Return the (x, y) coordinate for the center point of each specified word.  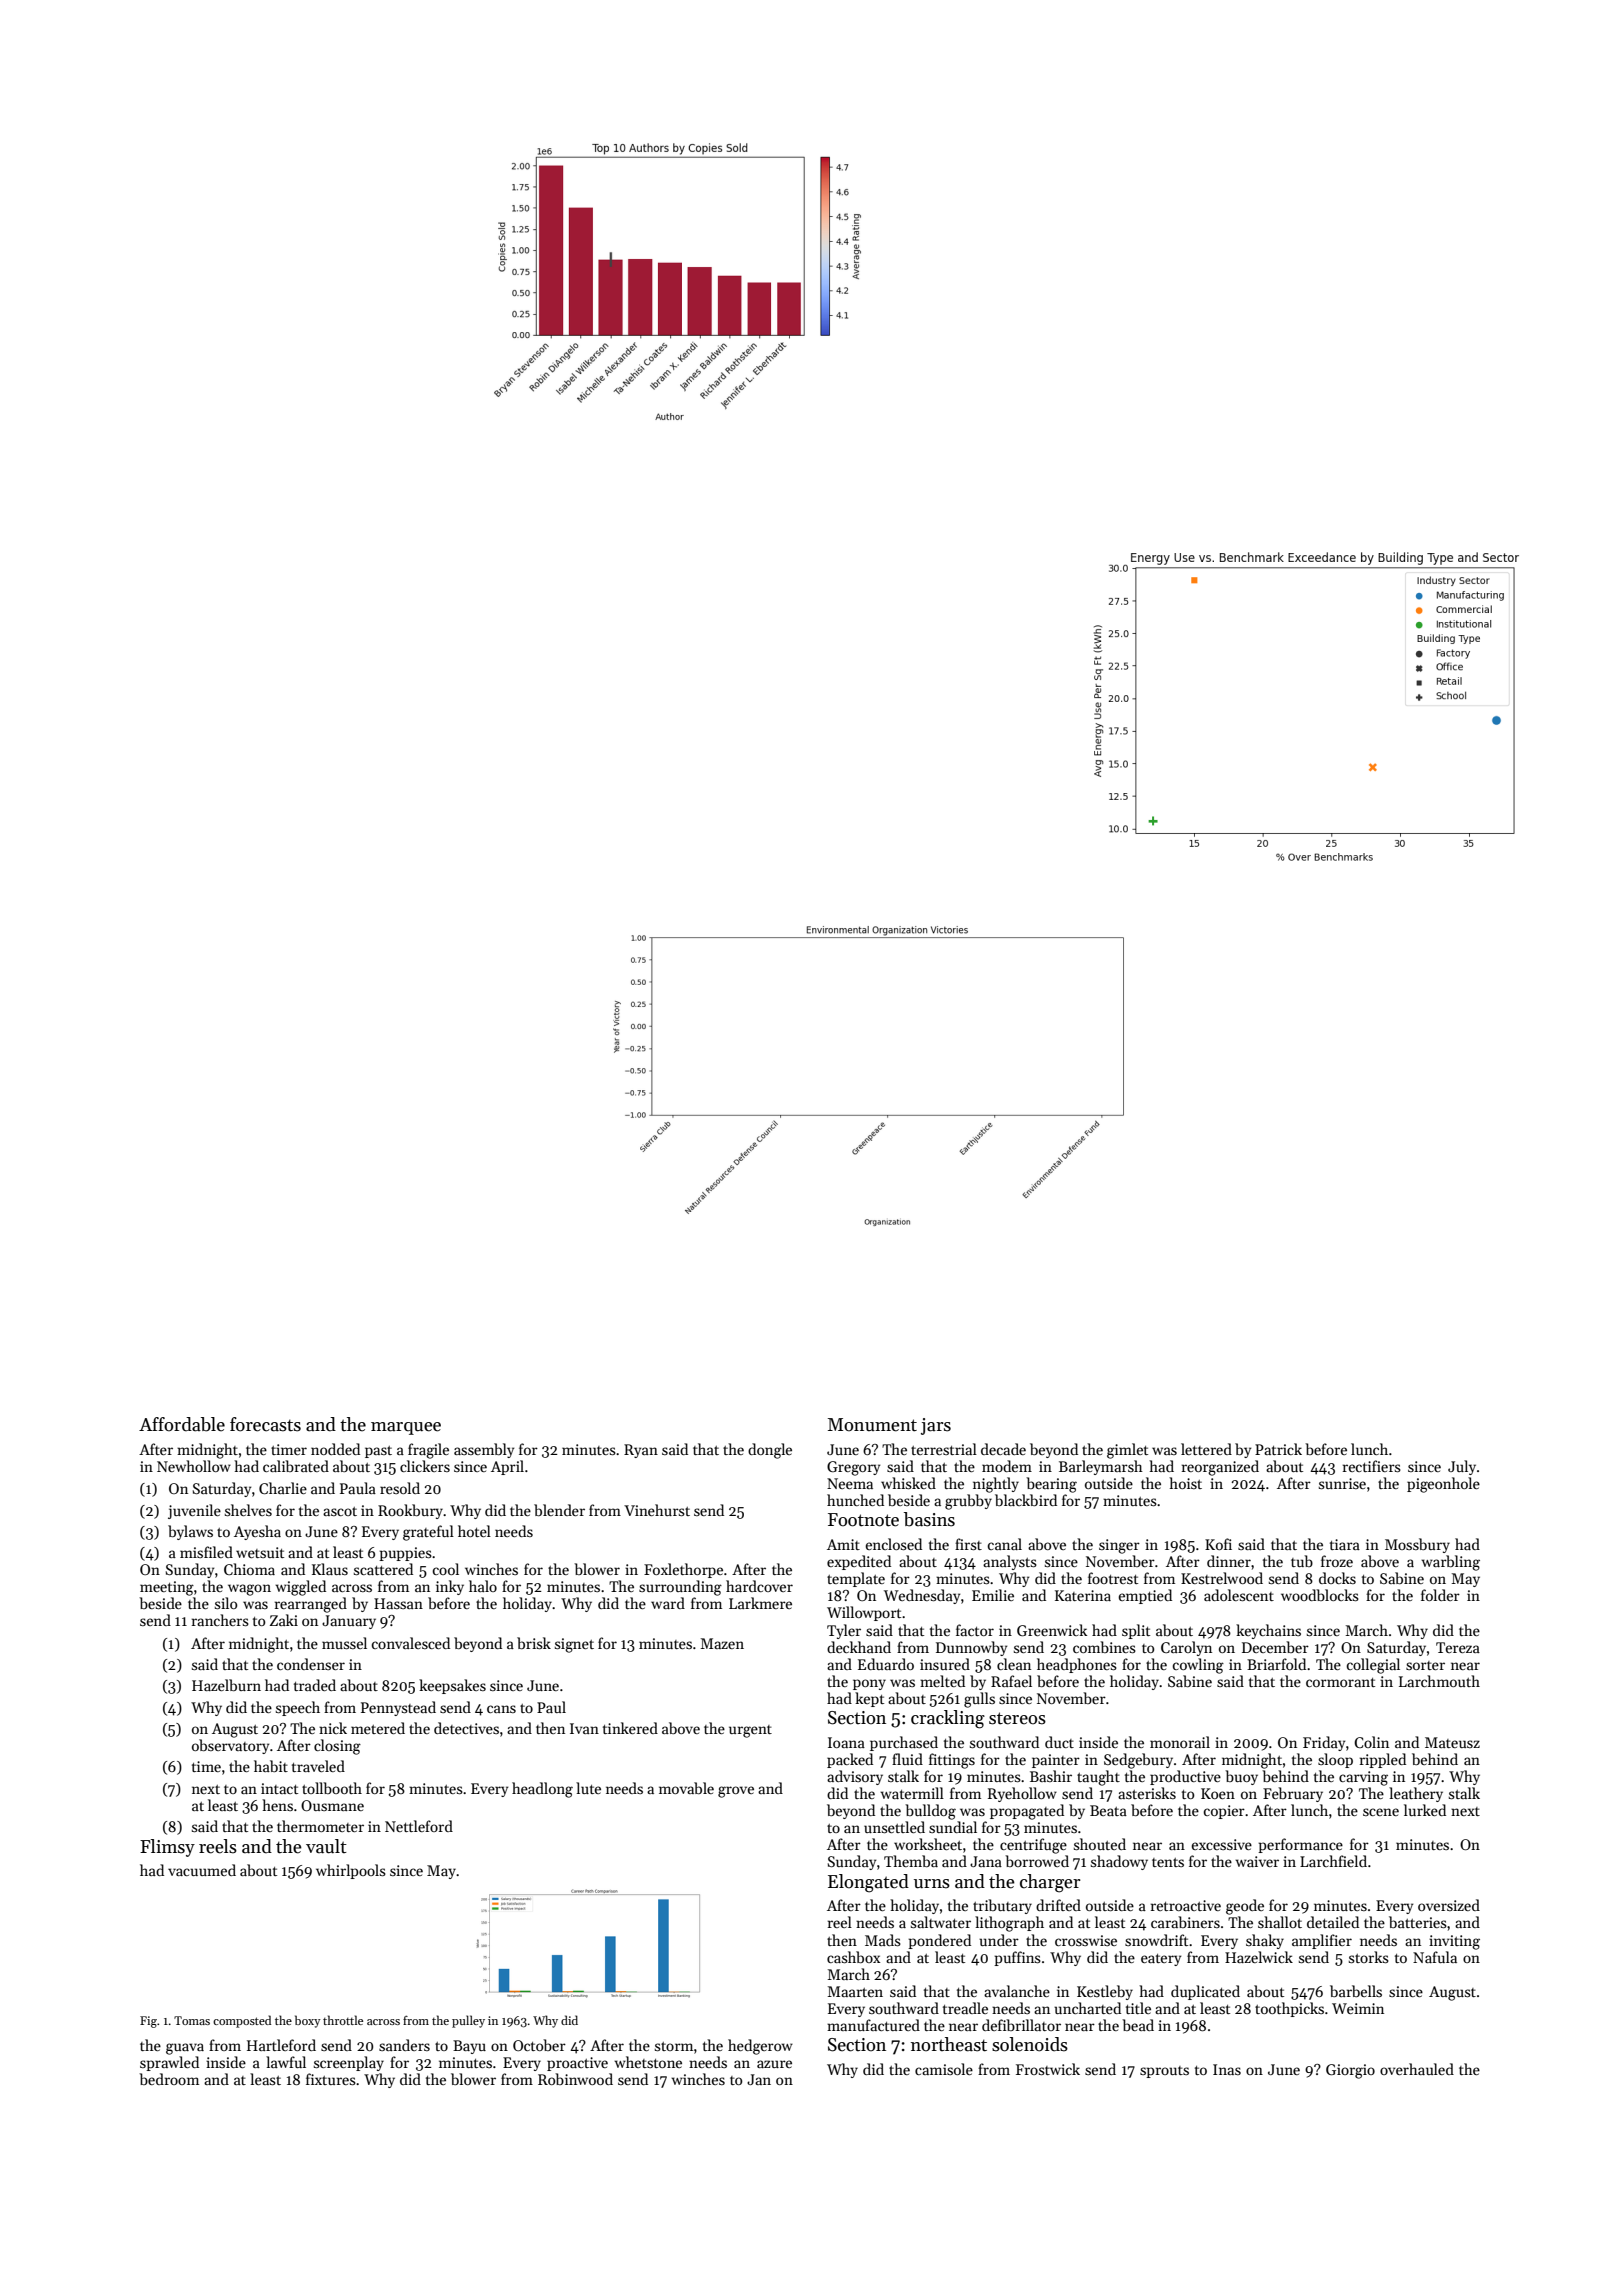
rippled (1383, 1760)
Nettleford (419, 1826)
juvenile (194, 1511)
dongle (770, 1451)
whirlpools (351, 1871)
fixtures (331, 2079)
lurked (1425, 1810)
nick (333, 1728)
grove (736, 1792)
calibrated (296, 1466)
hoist (1185, 1483)
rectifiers (1372, 1466)
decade (1003, 1449)
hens (277, 1805)
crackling (948, 1719)
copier (1224, 1812)
